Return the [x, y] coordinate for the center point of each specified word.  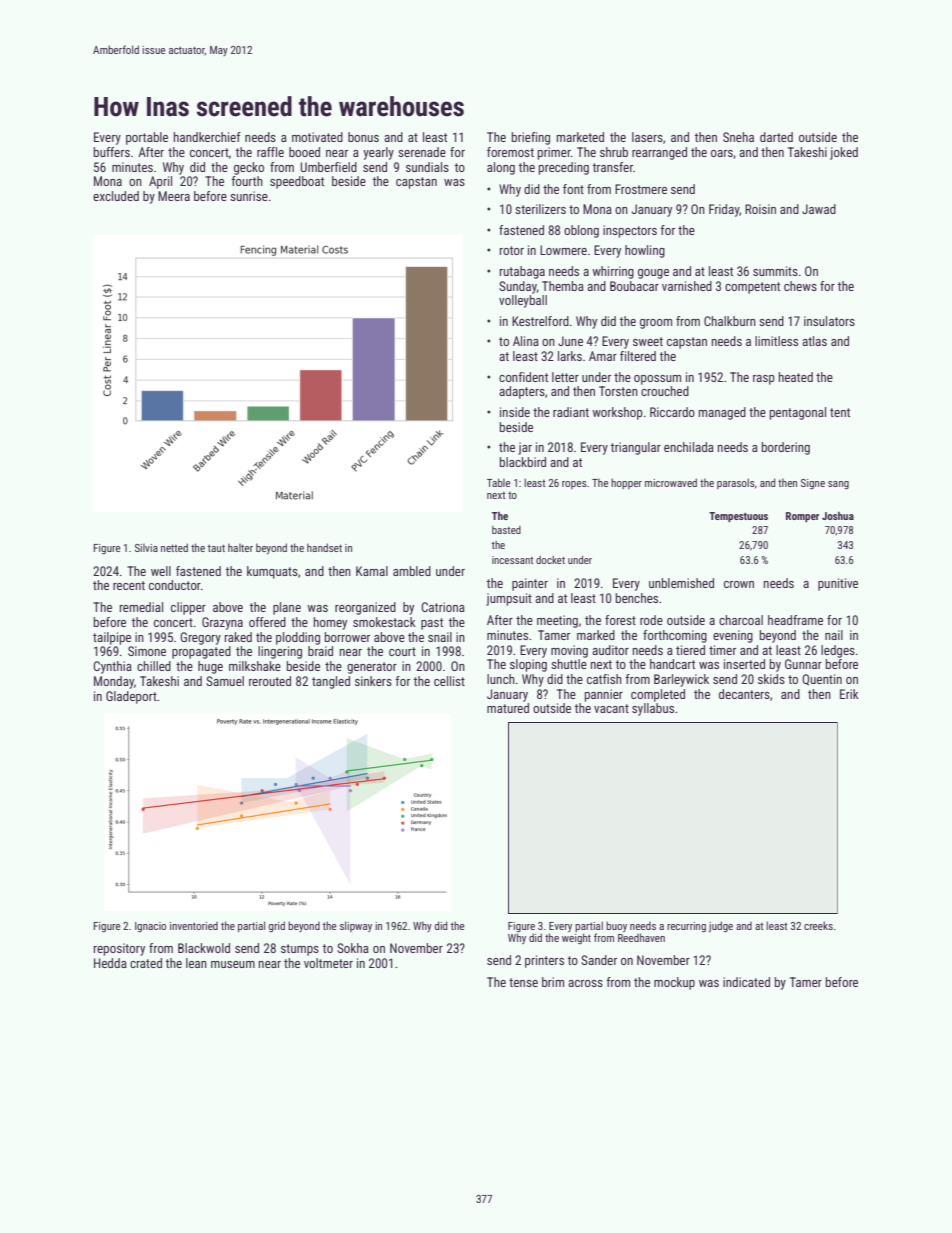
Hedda [110, 963]
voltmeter [328, 963]
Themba [563, 286]
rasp [764, 380]
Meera [174, 196]
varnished [687, 286]
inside [515, 412]
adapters [522, 392]
